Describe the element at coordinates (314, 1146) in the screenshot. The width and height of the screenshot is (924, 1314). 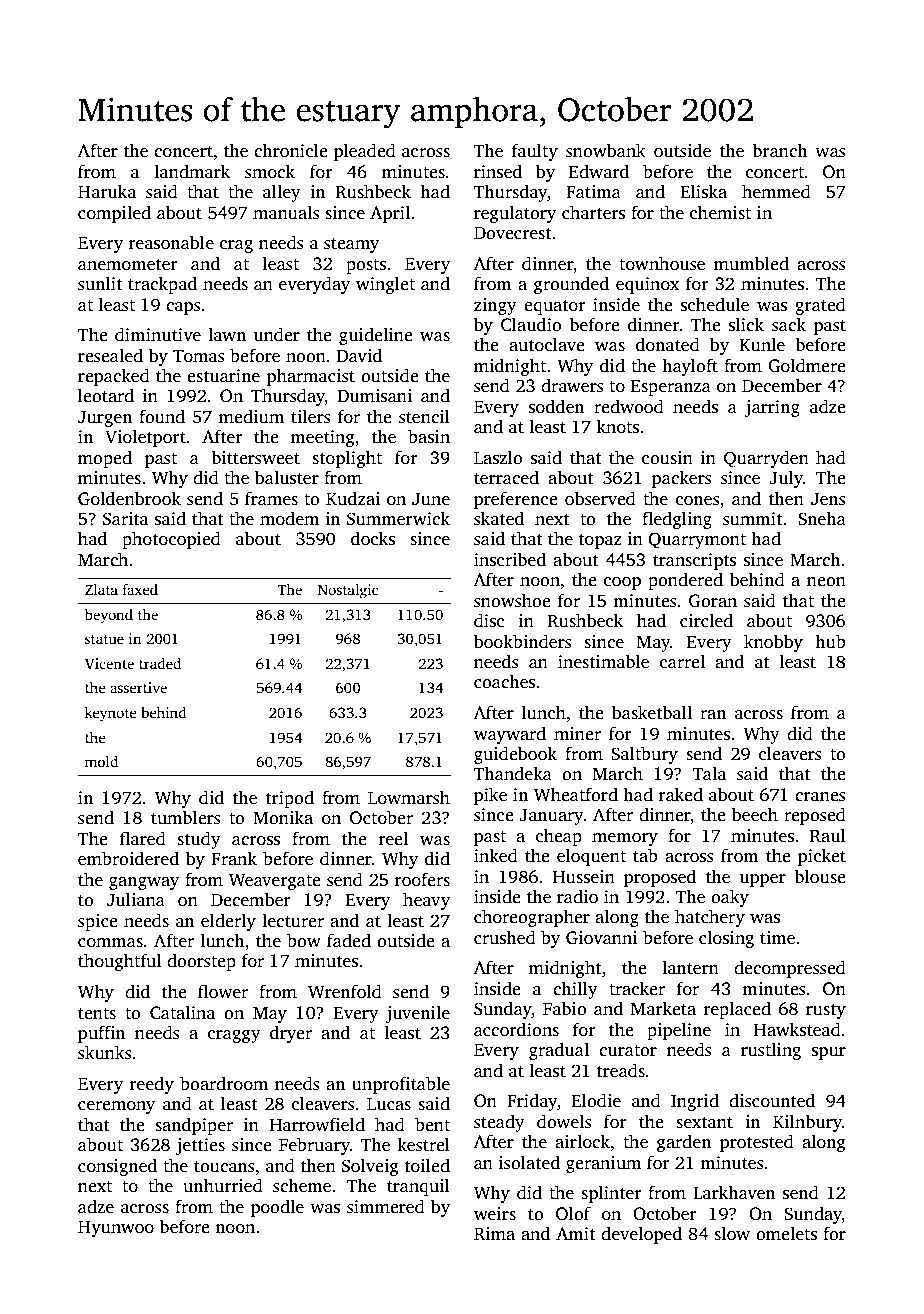
I see `February` at that location.
